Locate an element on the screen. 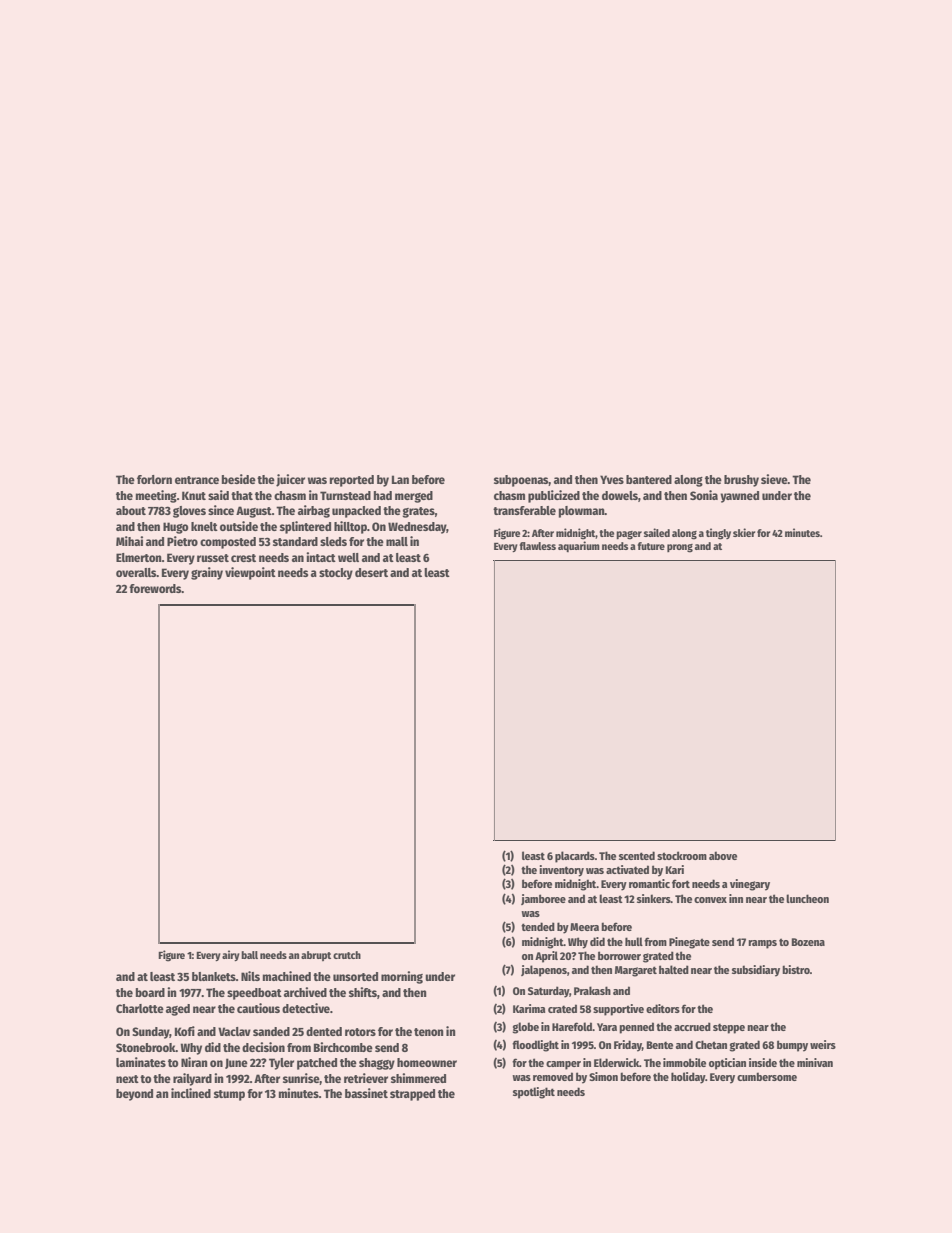 The height and width of the screenshot is (1233, 952). prong is located at coordinates (680, 548).
